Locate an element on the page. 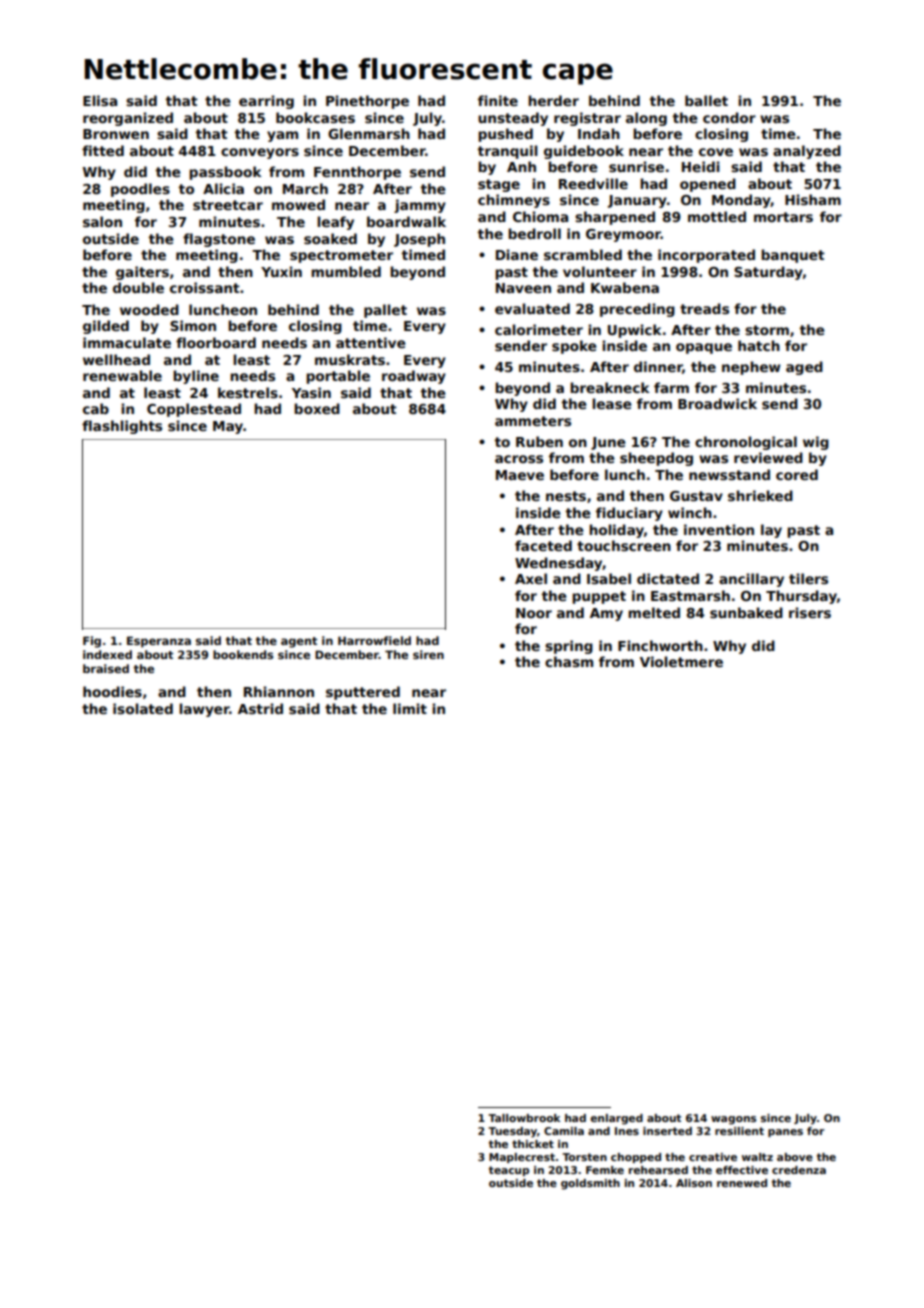 The width and height of the image is (924, 1308). Tallowbrook is located at coordinates (524, 1118).
